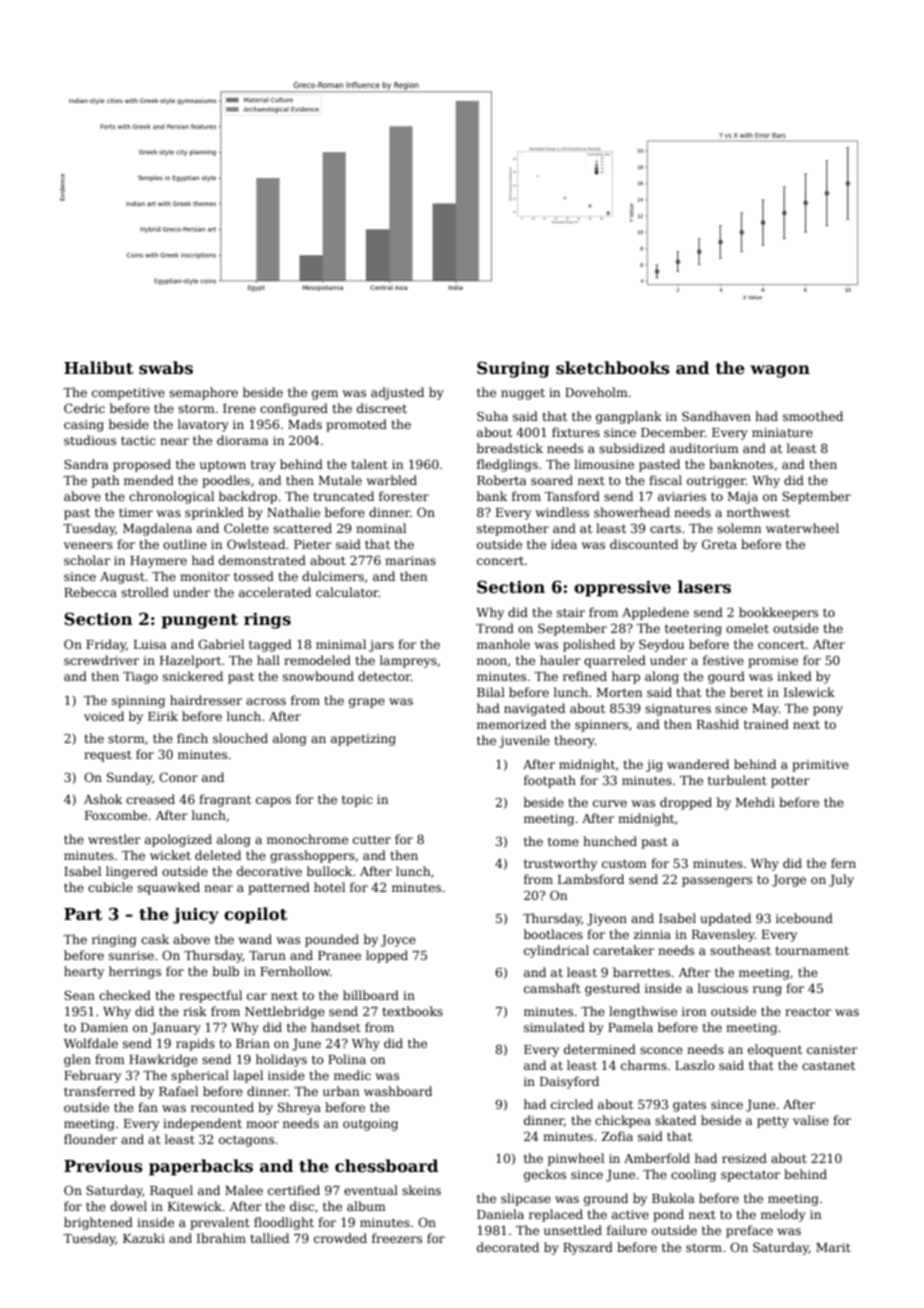  Describe the element at coordinates (833, 1247) in the screenshot. I see `Marit` at that location.
